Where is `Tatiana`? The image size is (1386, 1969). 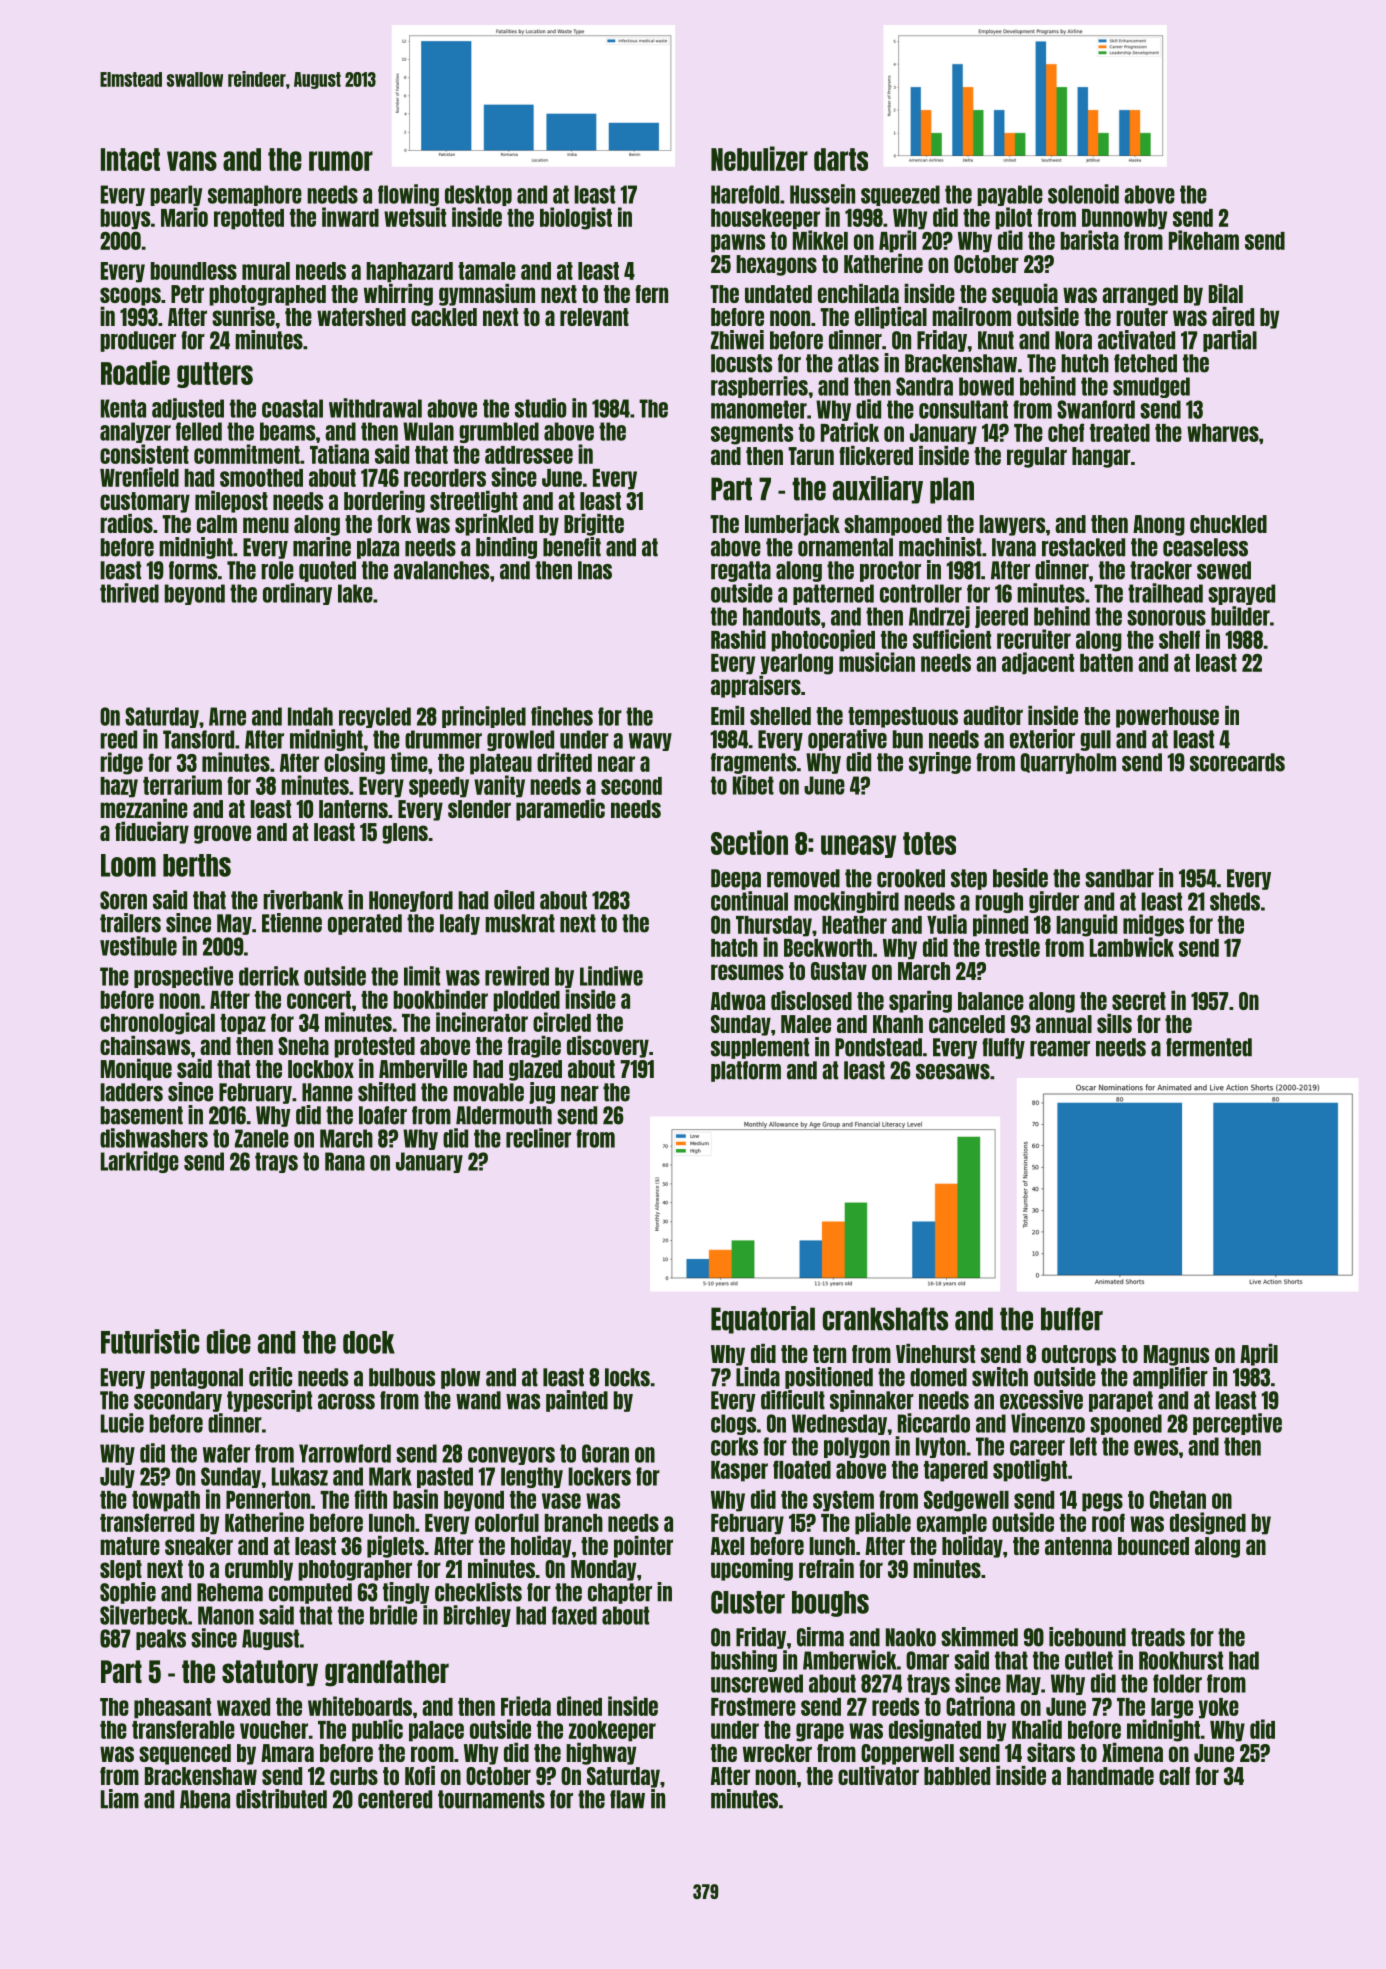
Tatiana is located at coordinates (339, 454).
